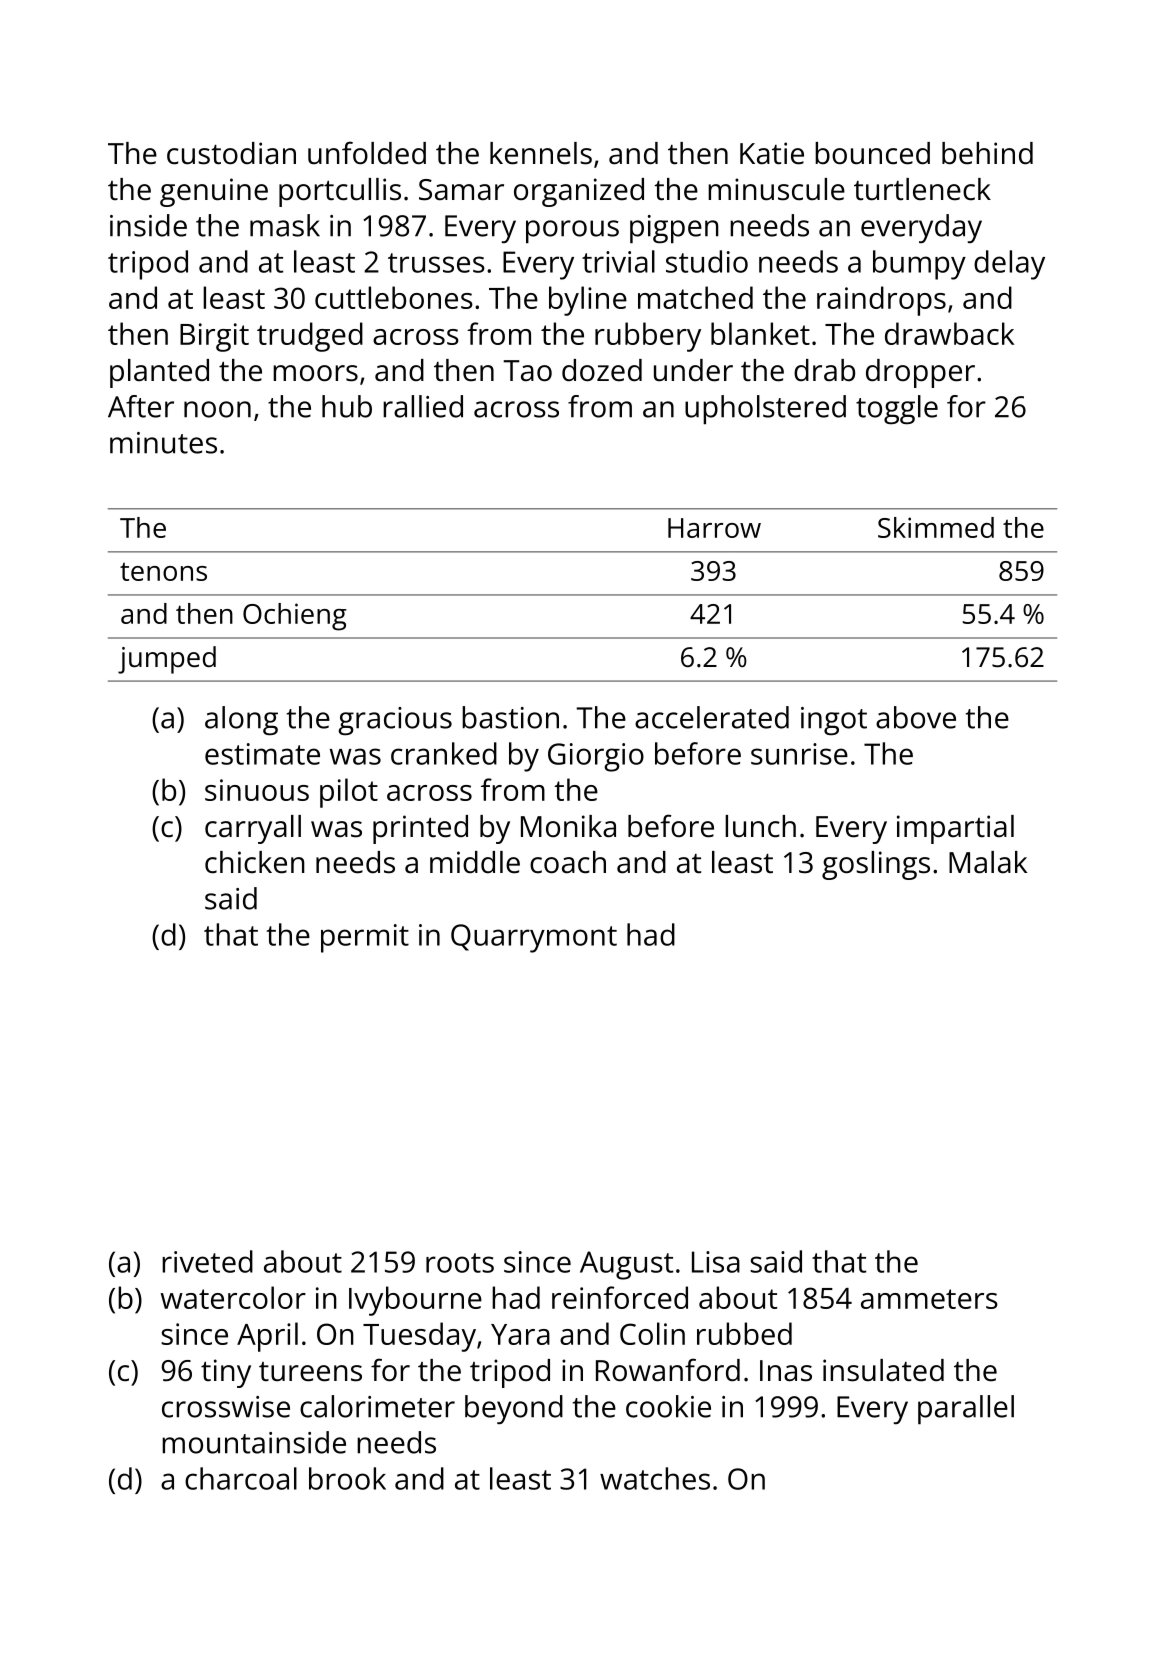  I want to click on trusses, so click(436, 263).
